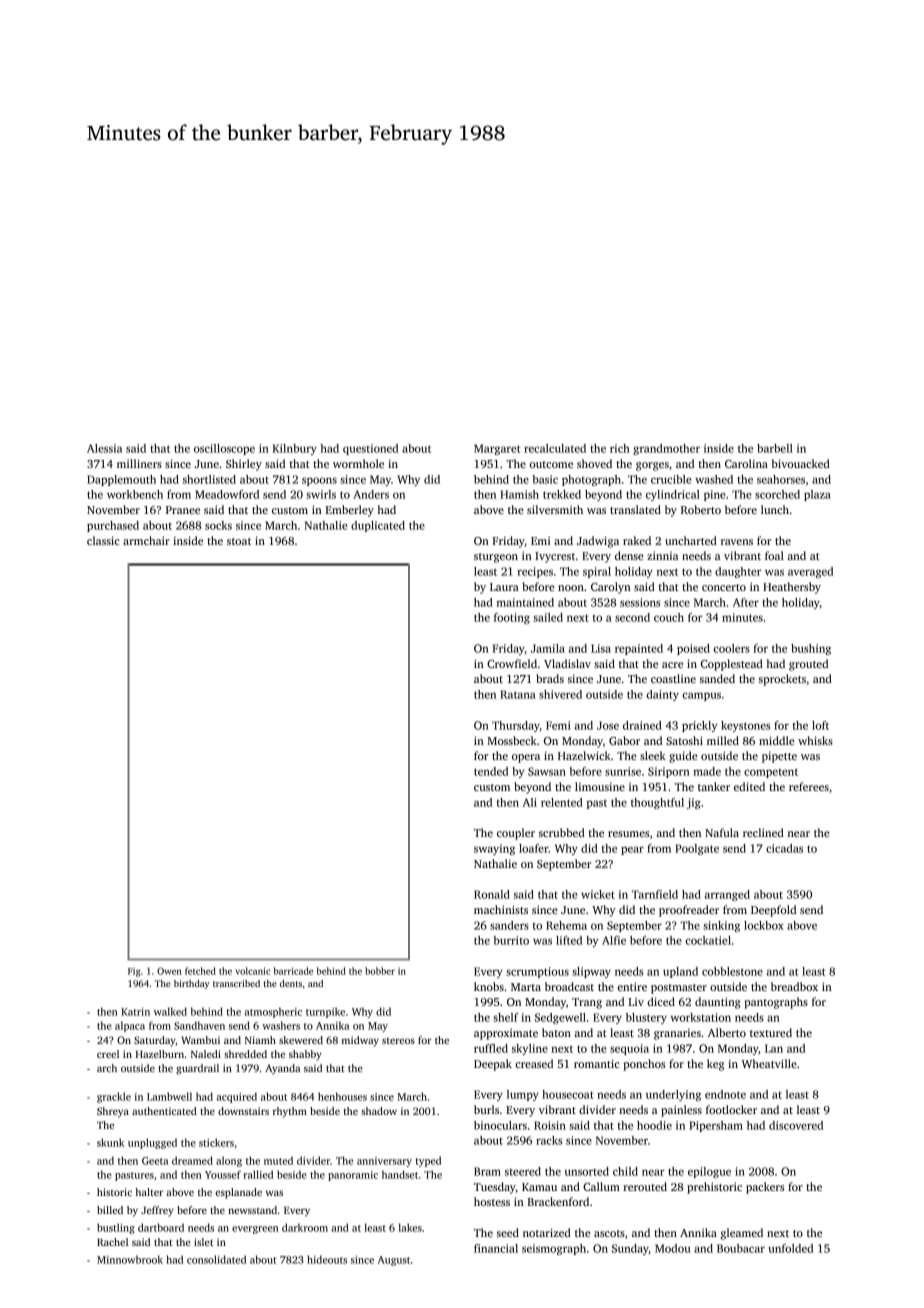 This screenshot has width=924, height=1308. I want to click on guardrail, so click(197, 1069).
